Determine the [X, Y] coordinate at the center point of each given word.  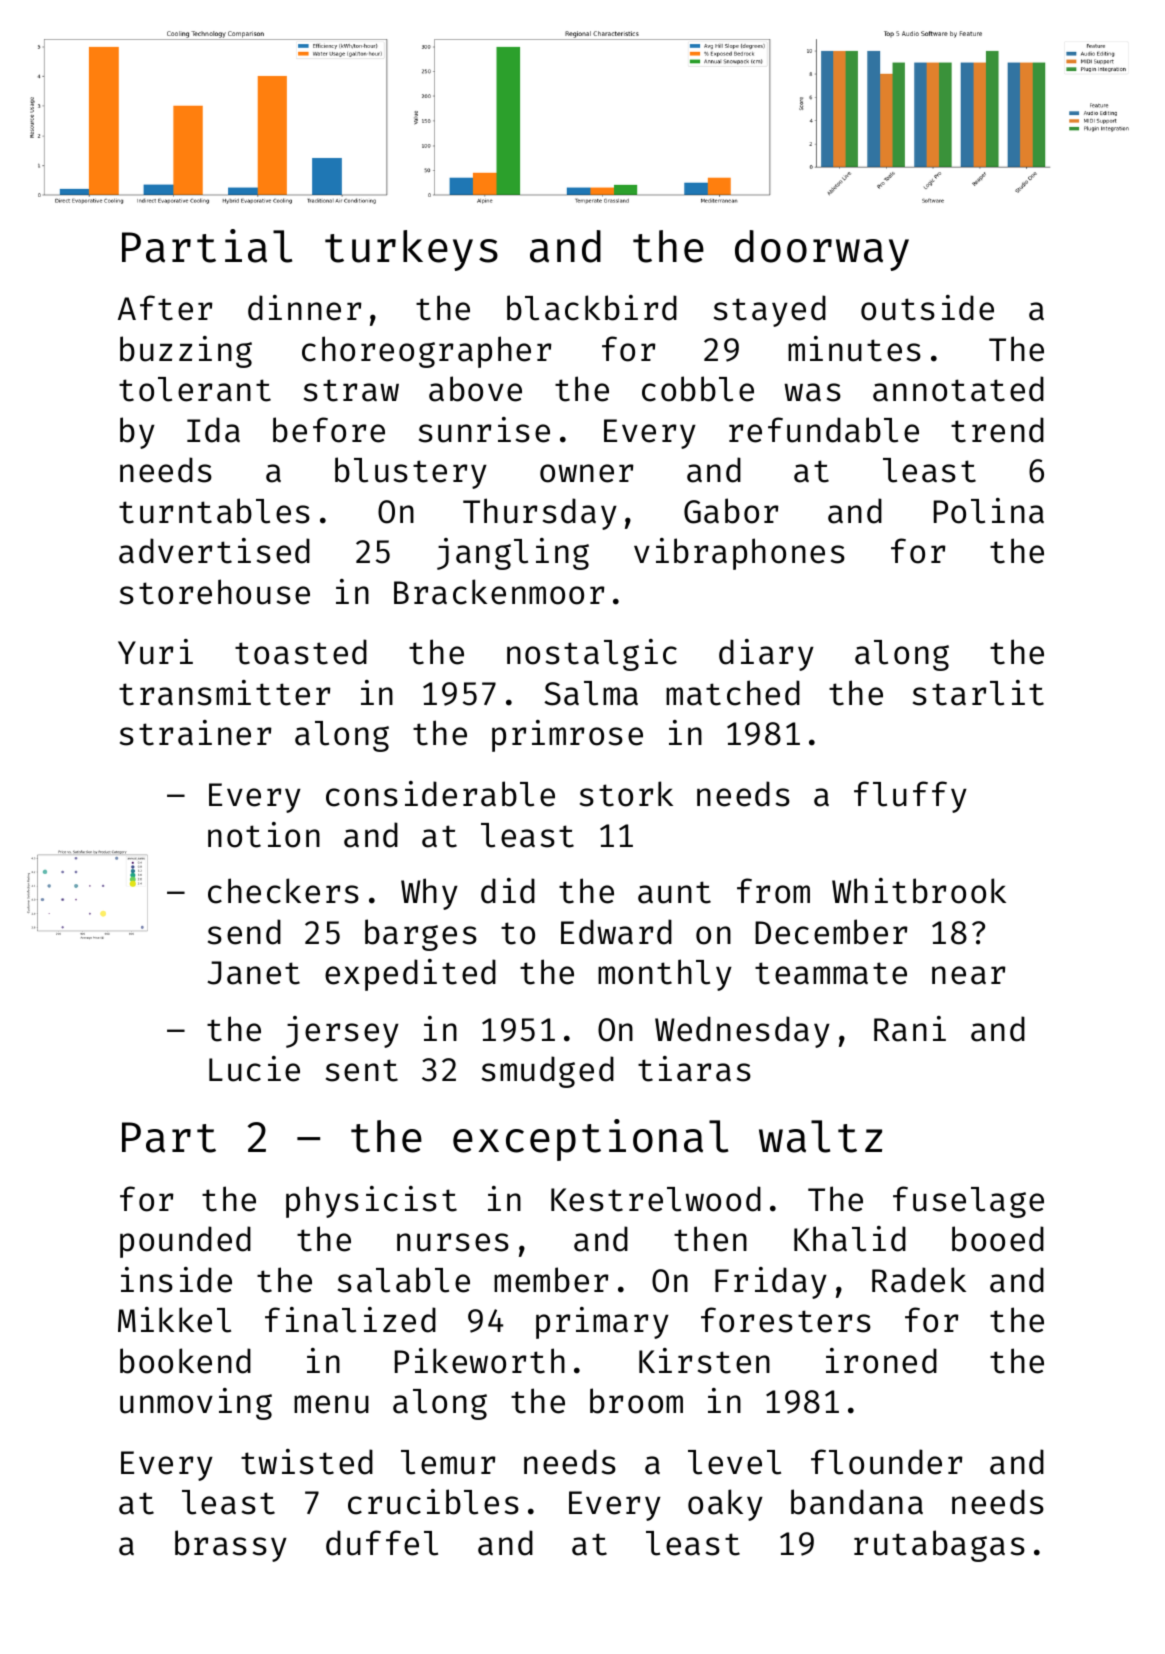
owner [586, 473]
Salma [591, 693]
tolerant [195, 389]
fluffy [910, 797]
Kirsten [704, 1361]
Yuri [155, 652]
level [734, 1462]
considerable [440, 794]
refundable [824, 430]
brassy [231, 1546]
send [244, 932]
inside [176, 1280]
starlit [978, 693]
